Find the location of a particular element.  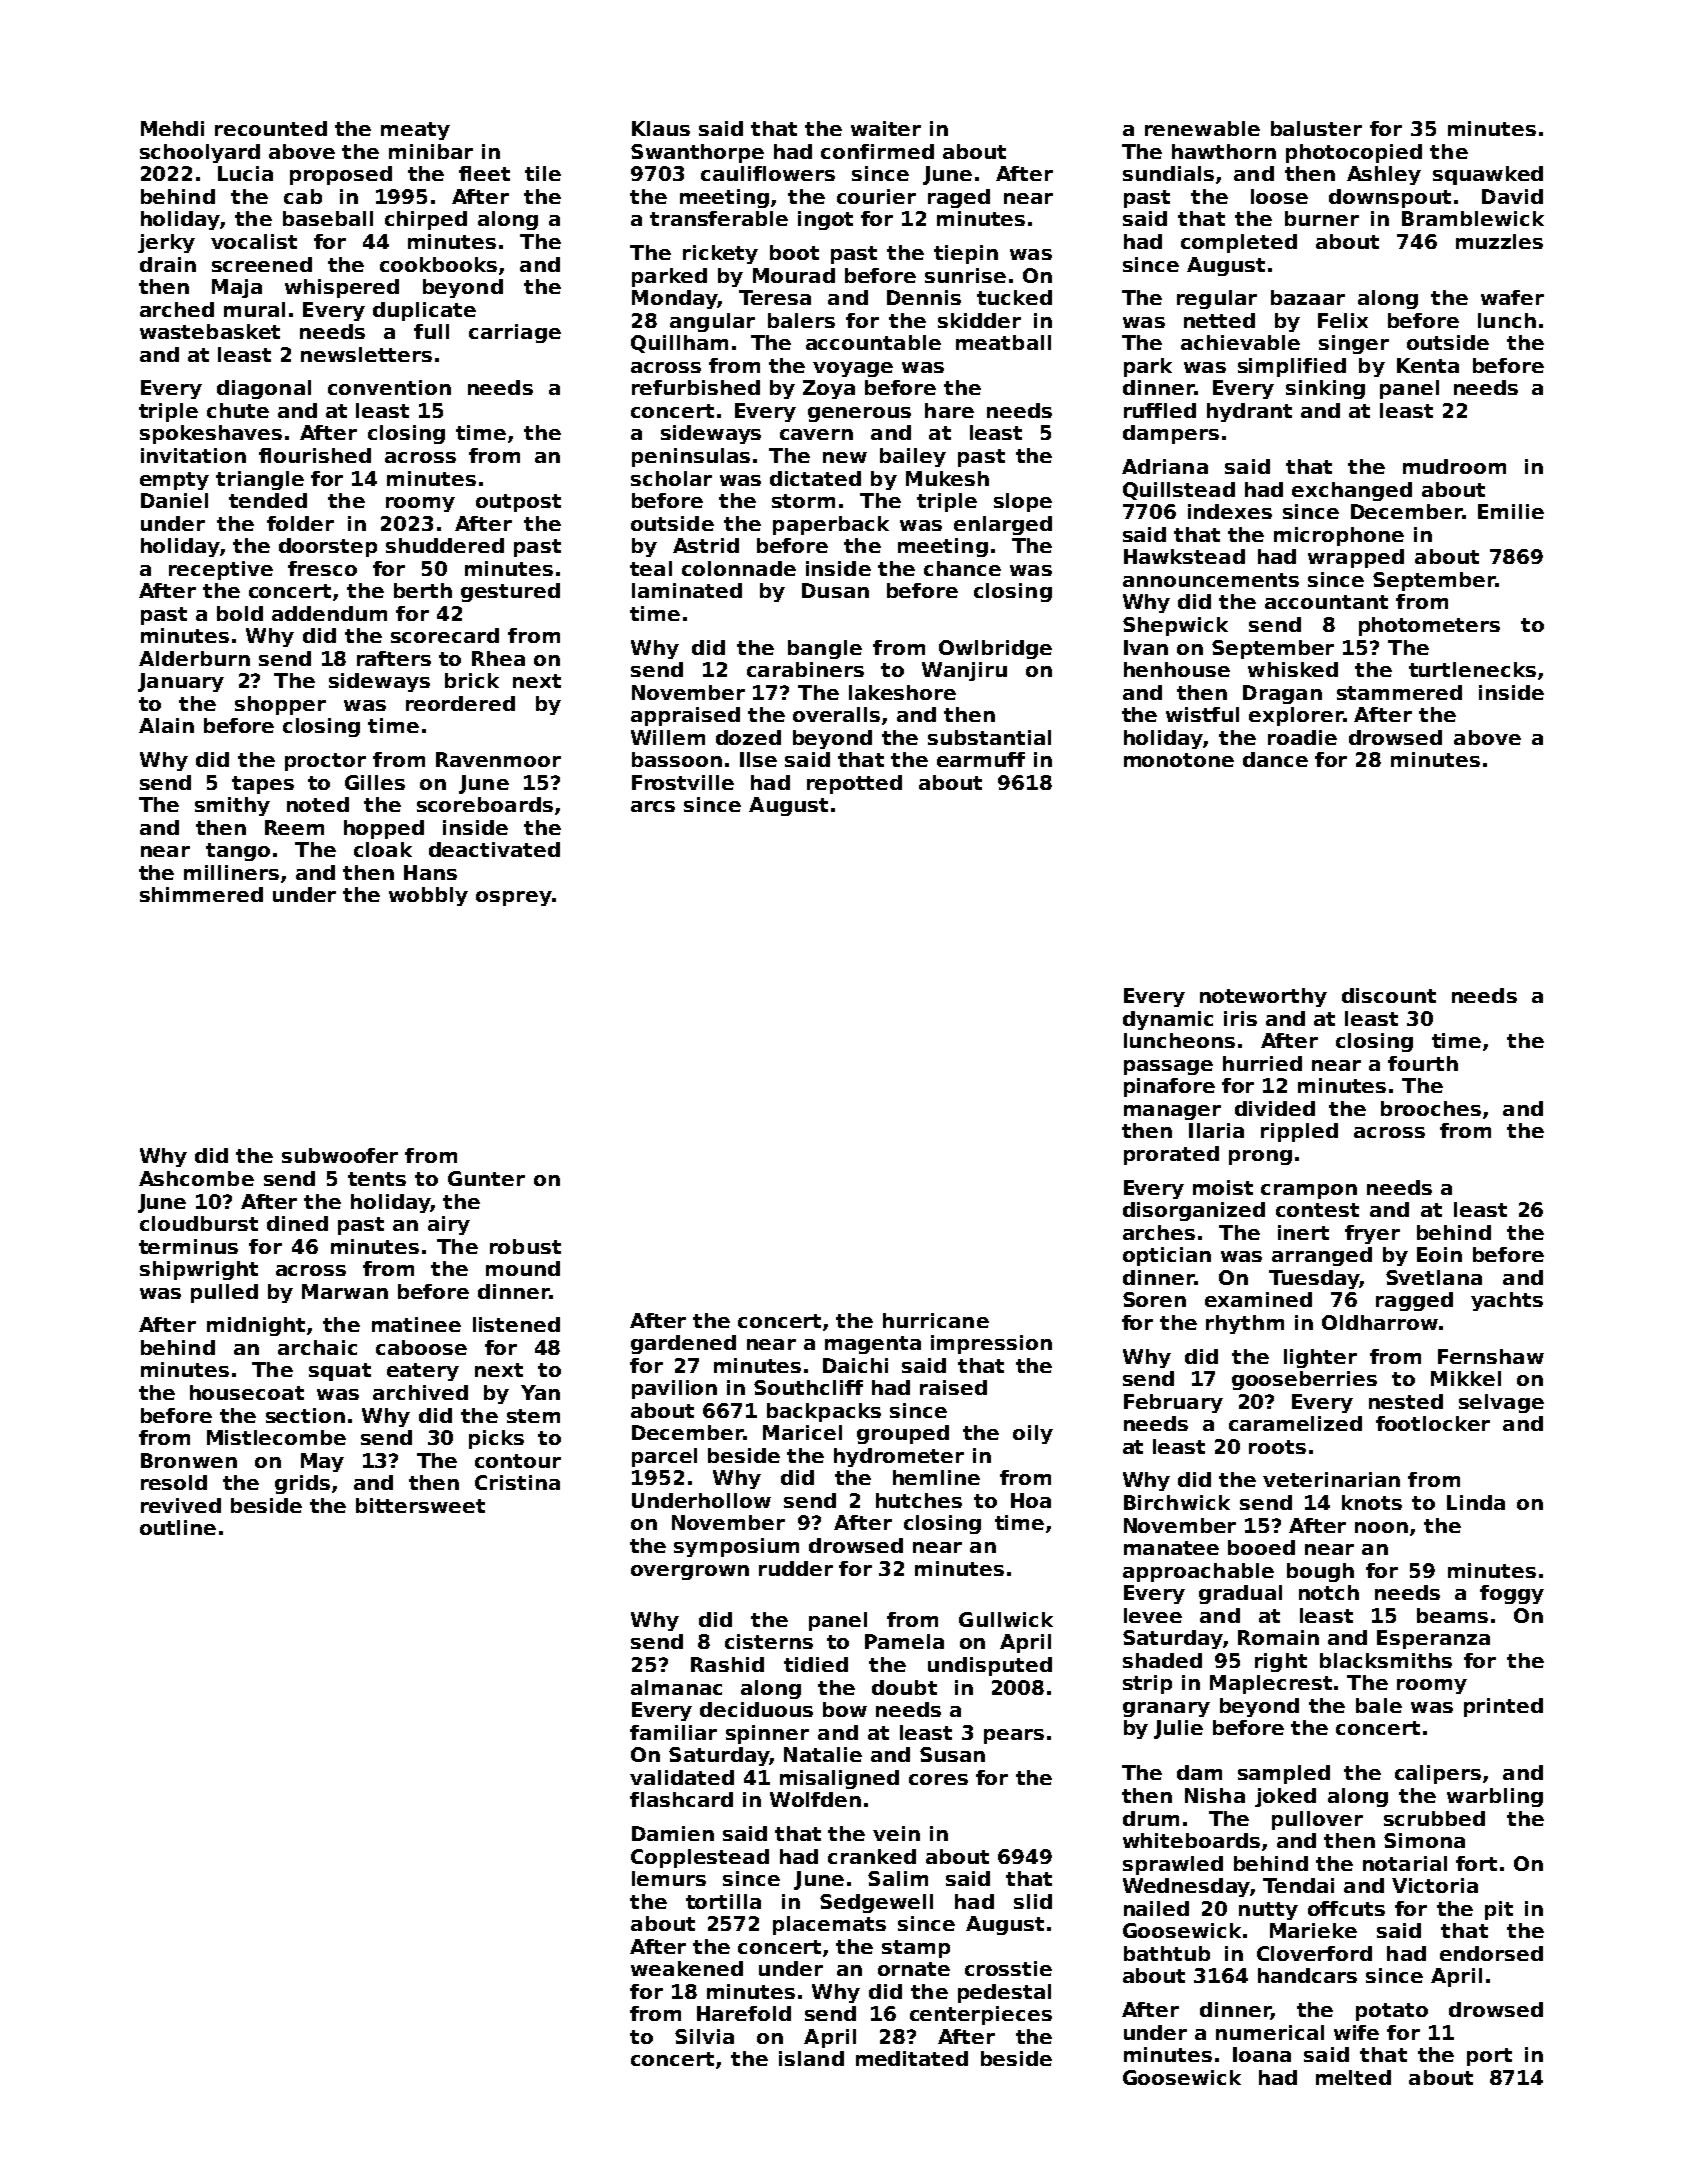

Bramblewick is located at coordinates (1473, 218).
